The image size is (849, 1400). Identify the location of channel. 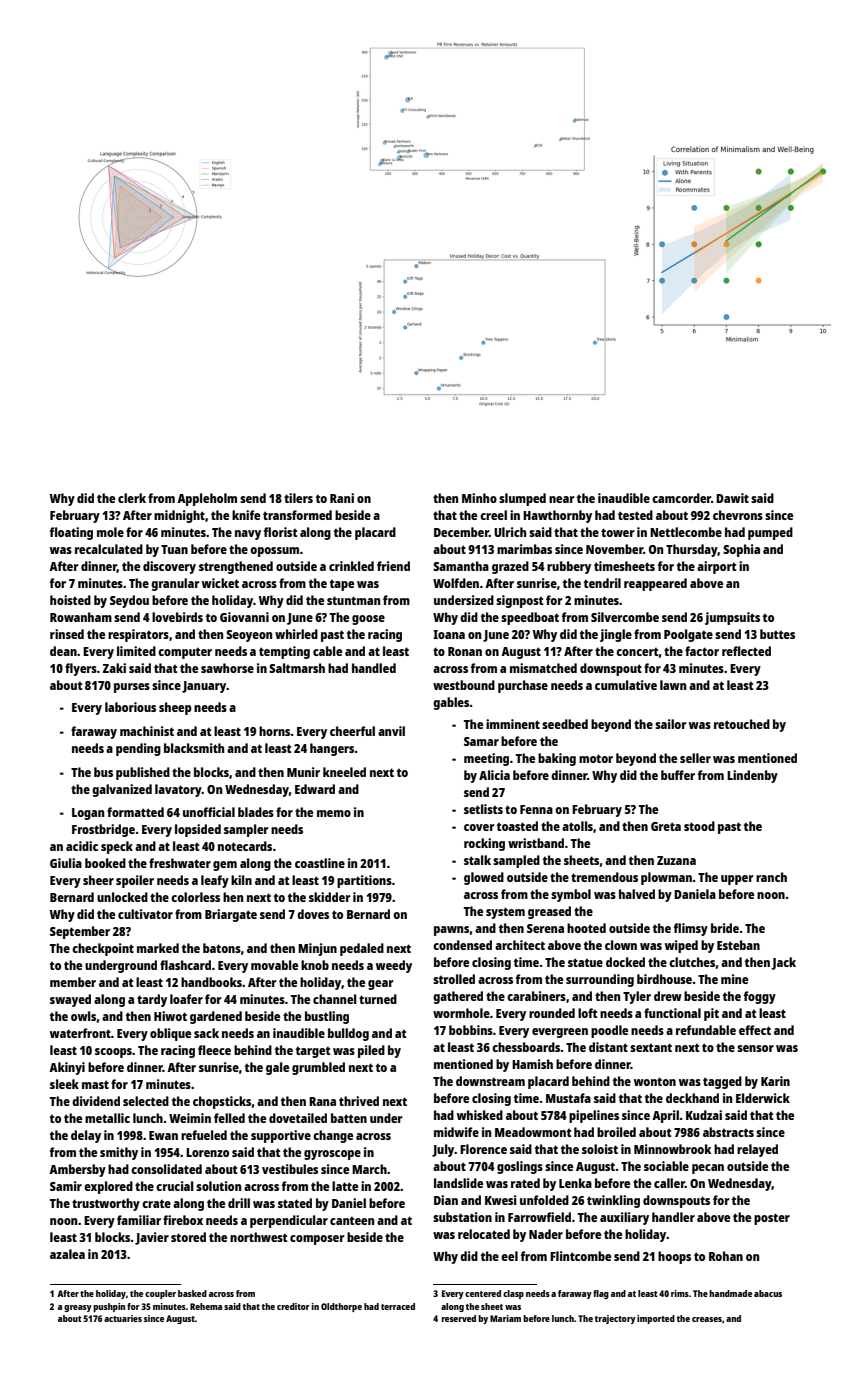
(335, 999).
